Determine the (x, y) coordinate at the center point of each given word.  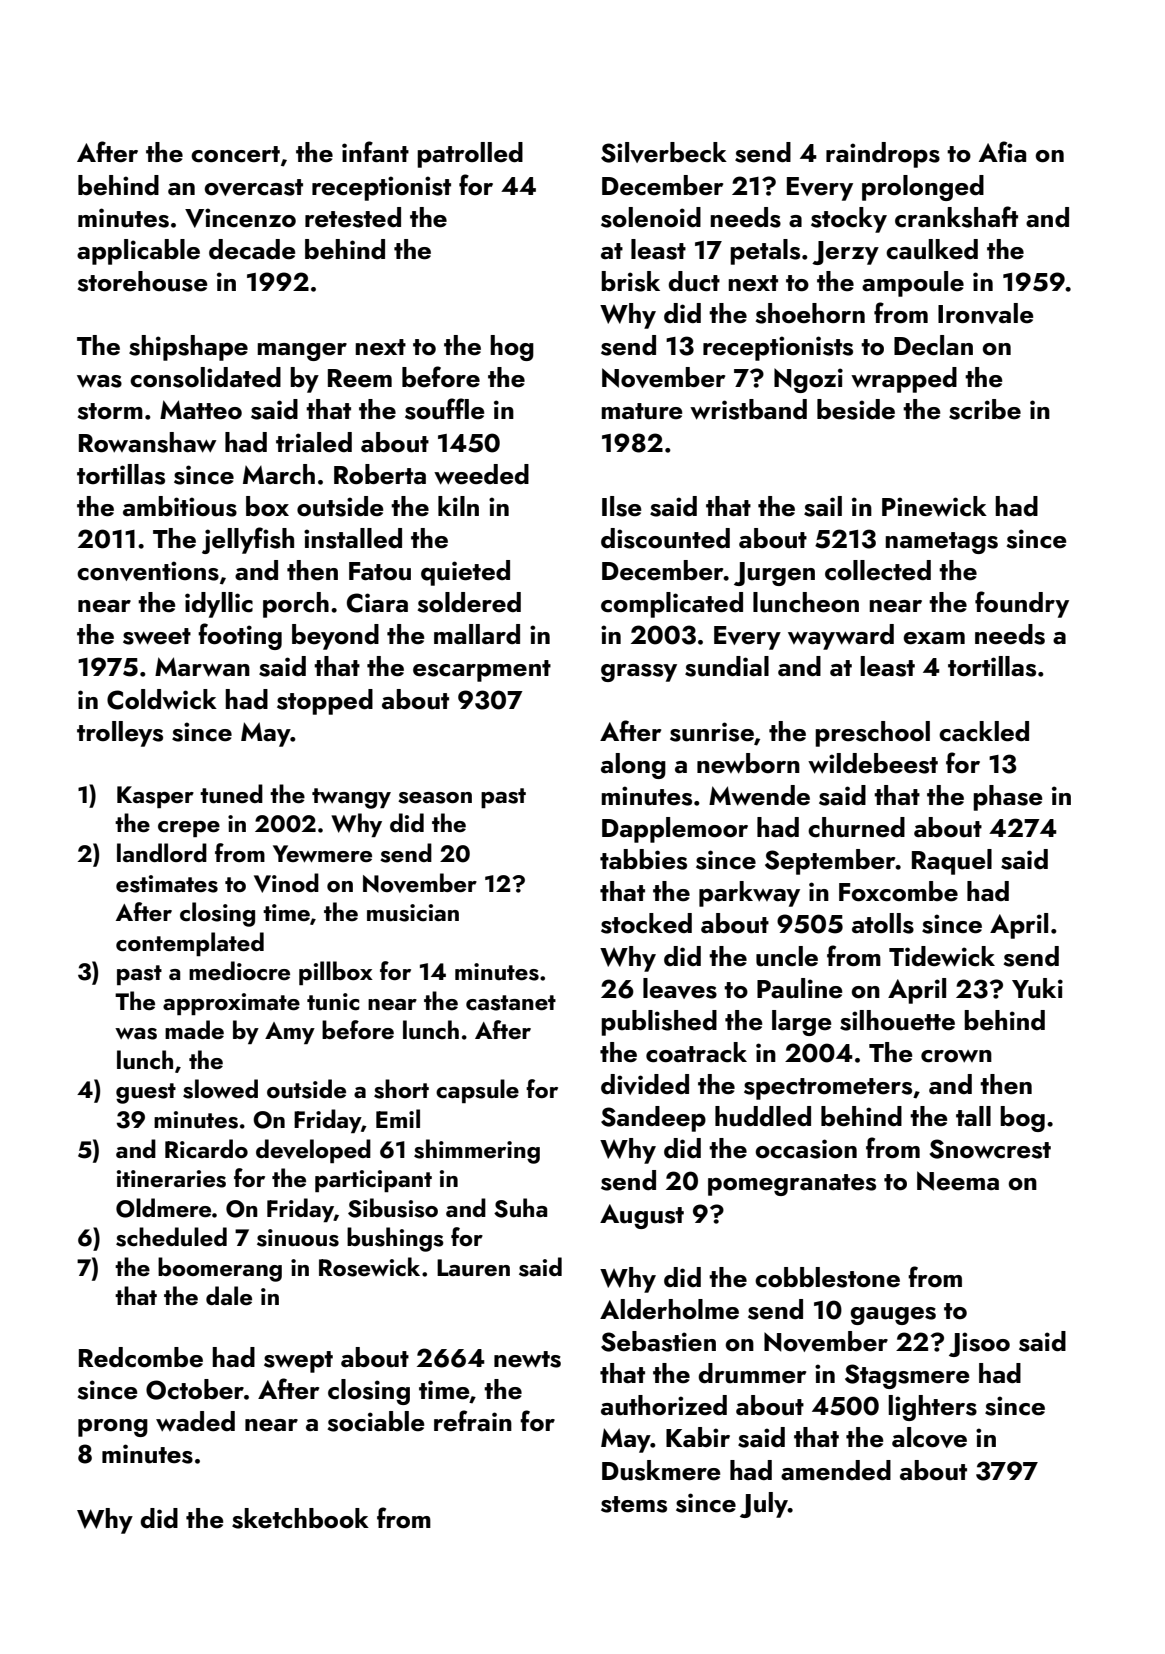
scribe (985, 409)
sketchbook (300, 1518)
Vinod (286, 883)
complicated (672, 605)
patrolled (470, 155)
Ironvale (986, 313)
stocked (646, 923)
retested (353, 217)
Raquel (952, 862)
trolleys (120, 734)
